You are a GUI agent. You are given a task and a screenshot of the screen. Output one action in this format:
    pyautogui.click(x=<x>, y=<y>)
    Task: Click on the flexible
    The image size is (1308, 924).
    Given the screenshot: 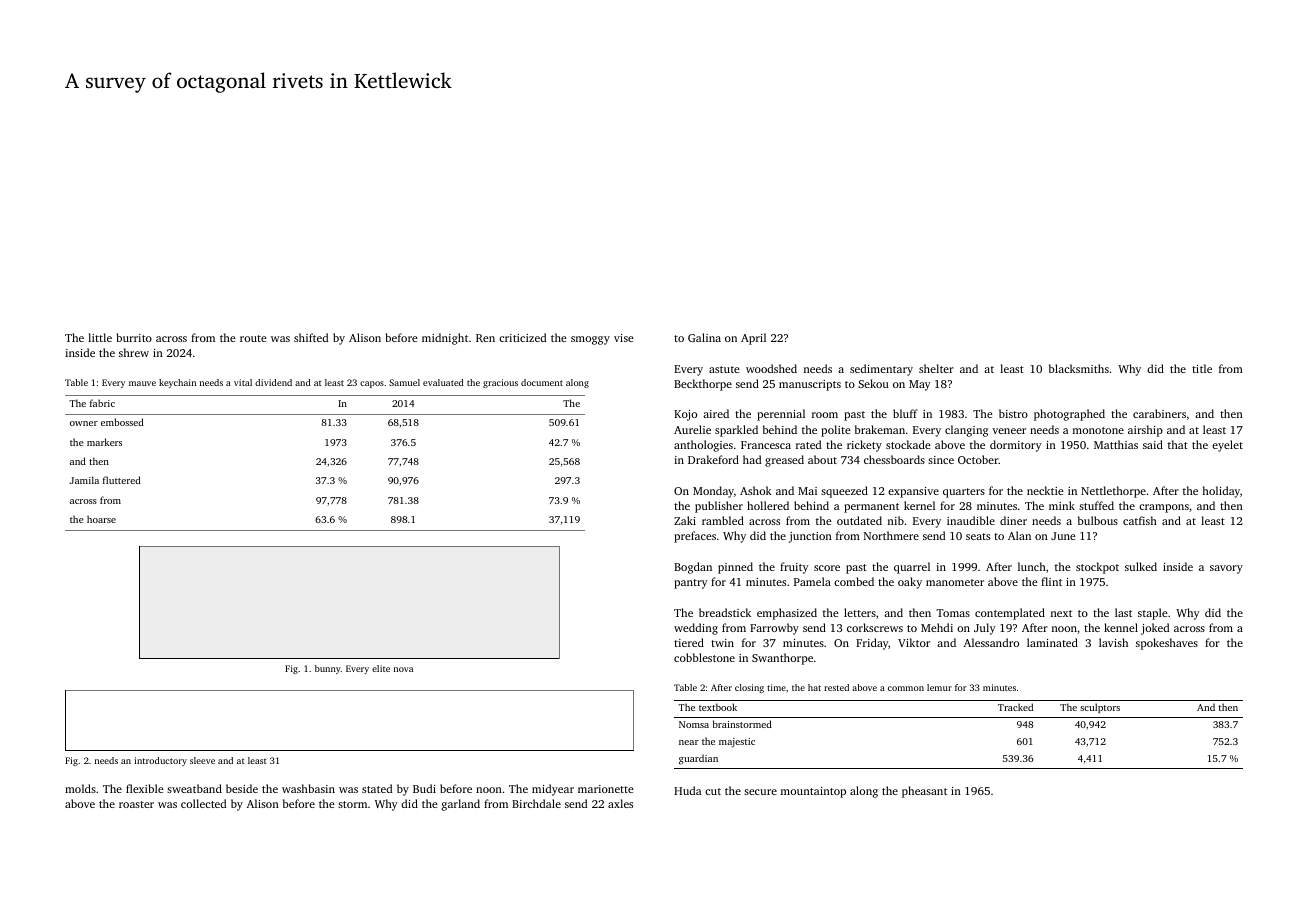 What is the action you would take?
    pyautogui.click(x=145, y=788)
